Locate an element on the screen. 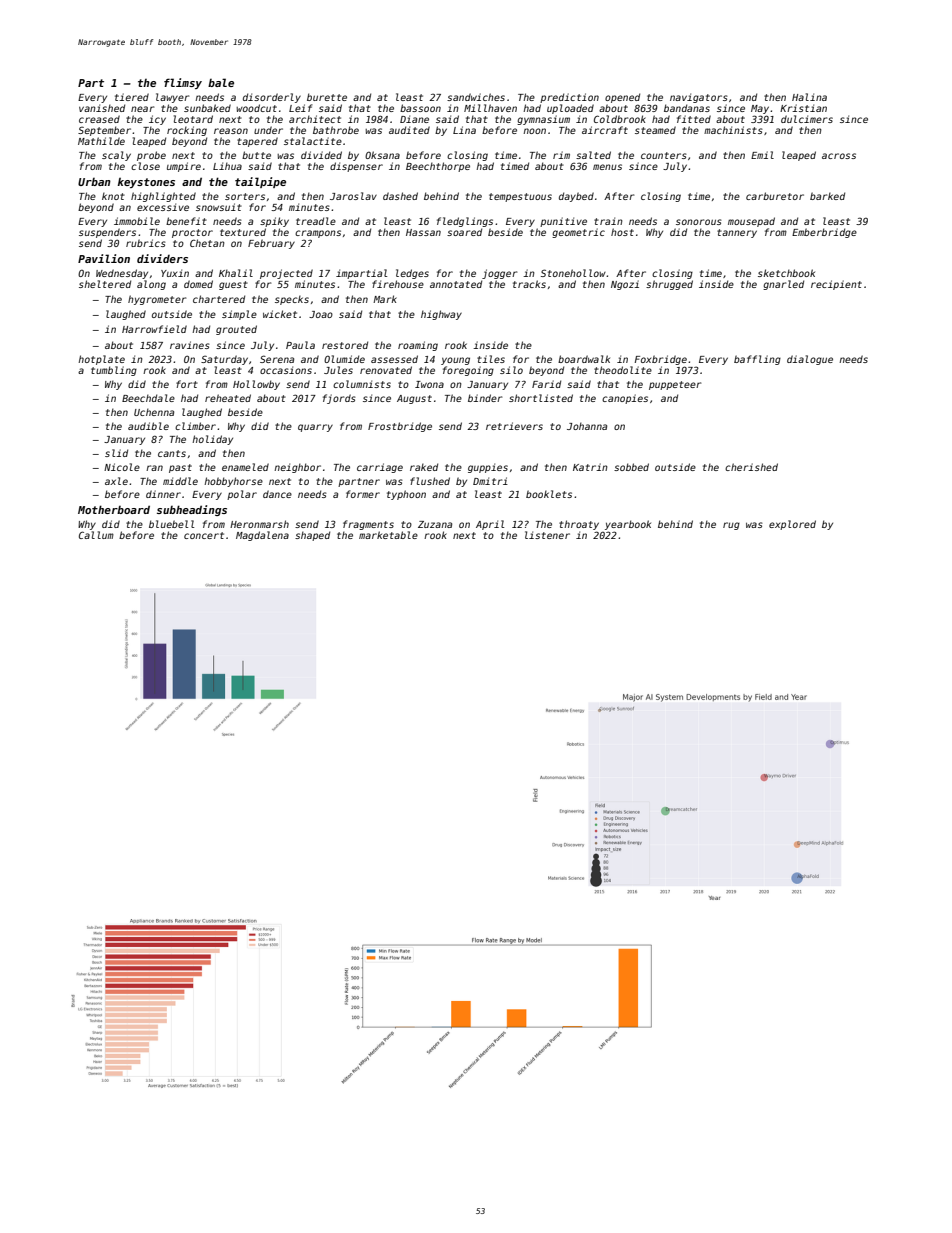 The height and width of the screenshot is (1233, 952). Motherboard is located at coordinates (114, 509).
